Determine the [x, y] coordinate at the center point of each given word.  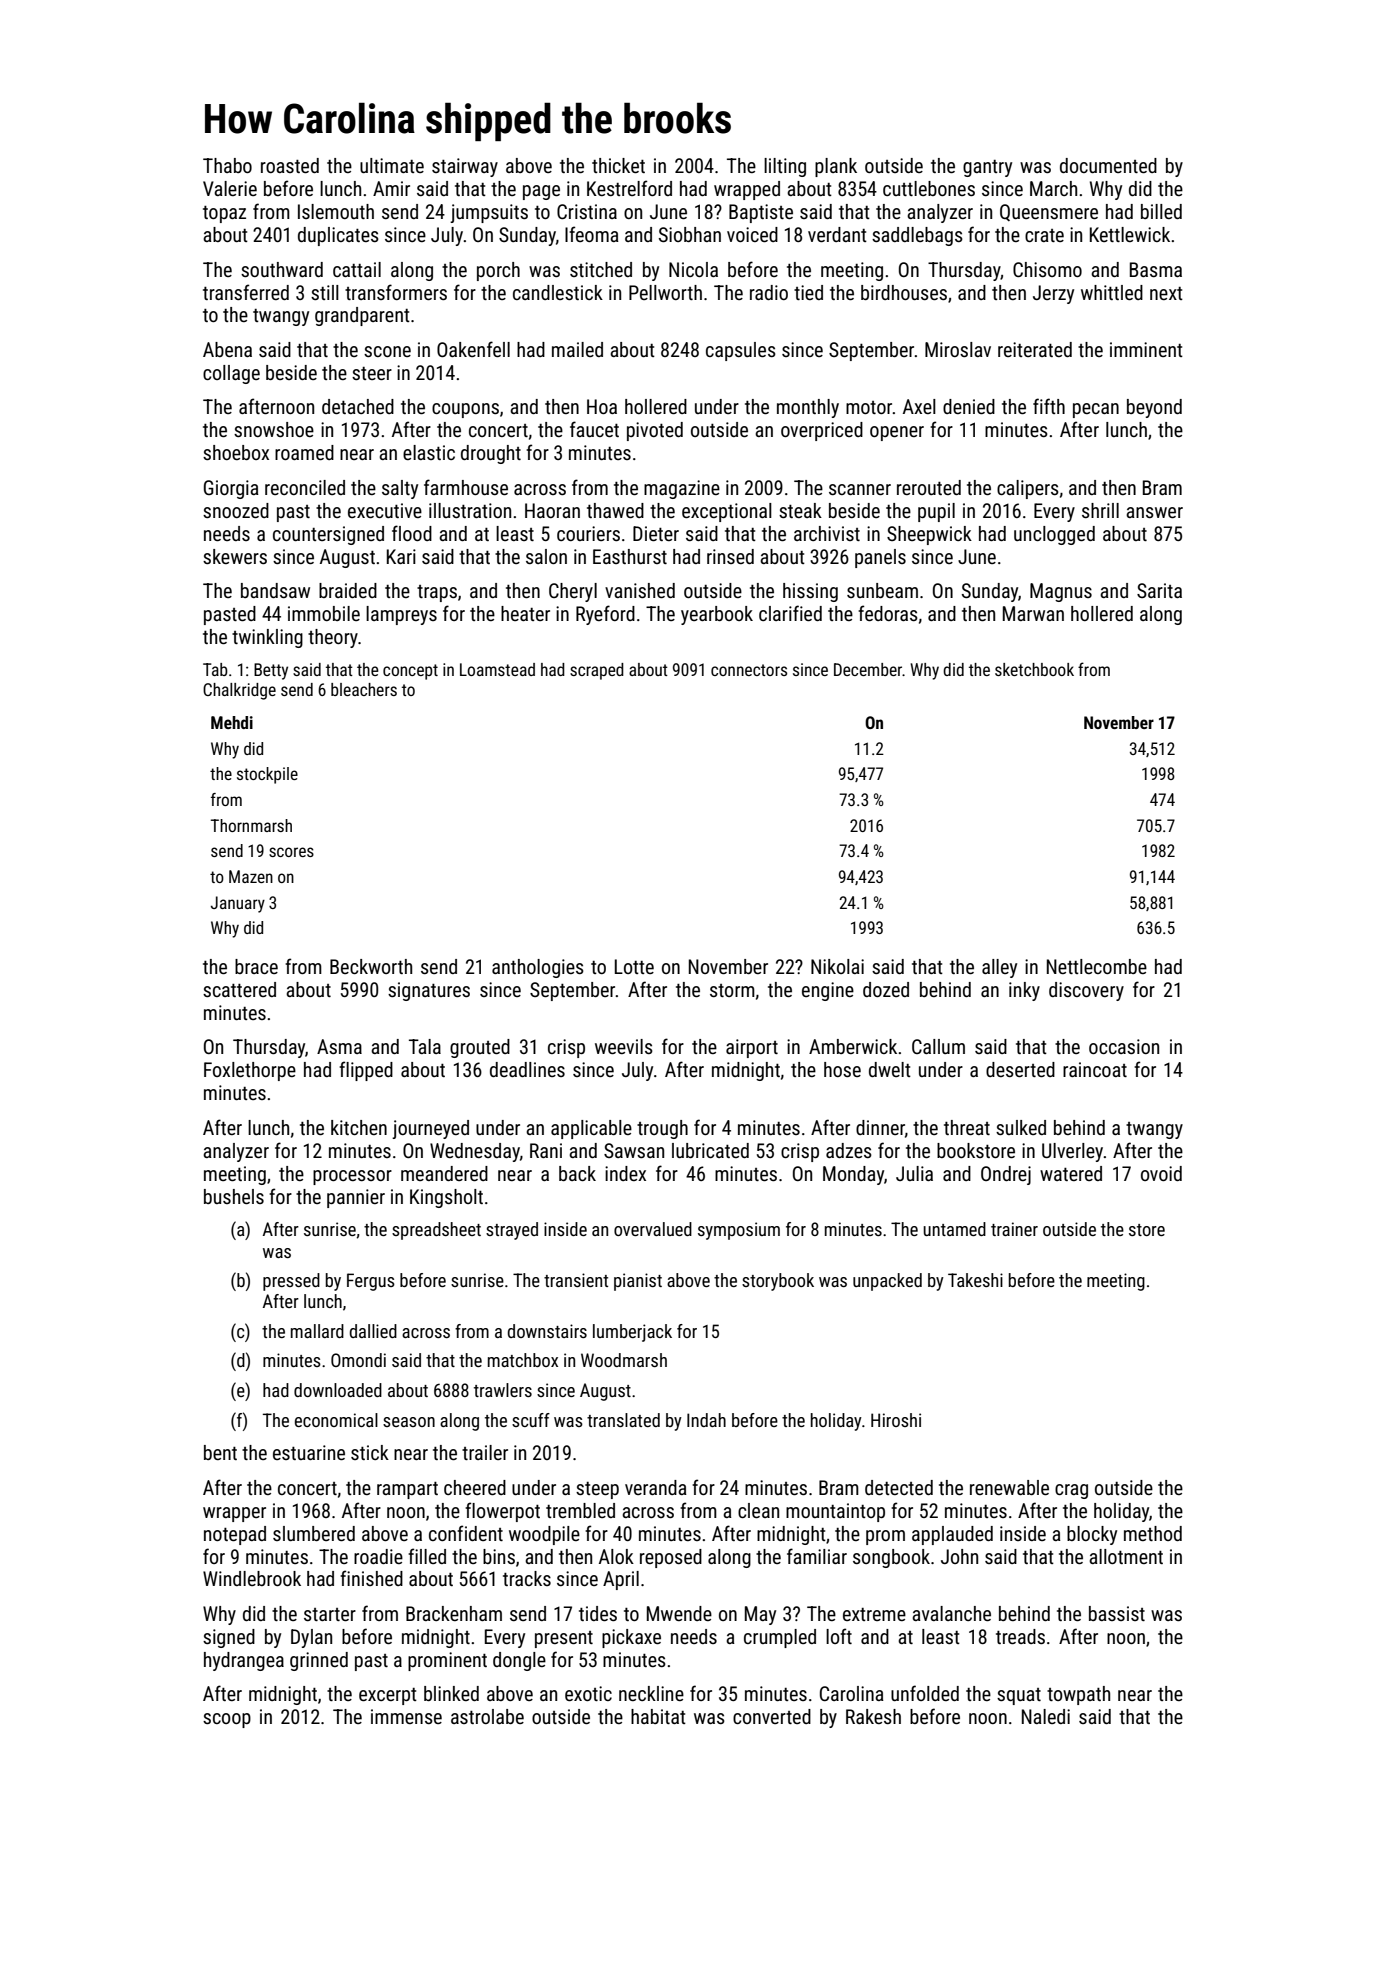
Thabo [227, 165]
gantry [987, 168]
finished [371, 1578]
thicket [618, 165]
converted [772, 1716]
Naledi [1046, 1716]
